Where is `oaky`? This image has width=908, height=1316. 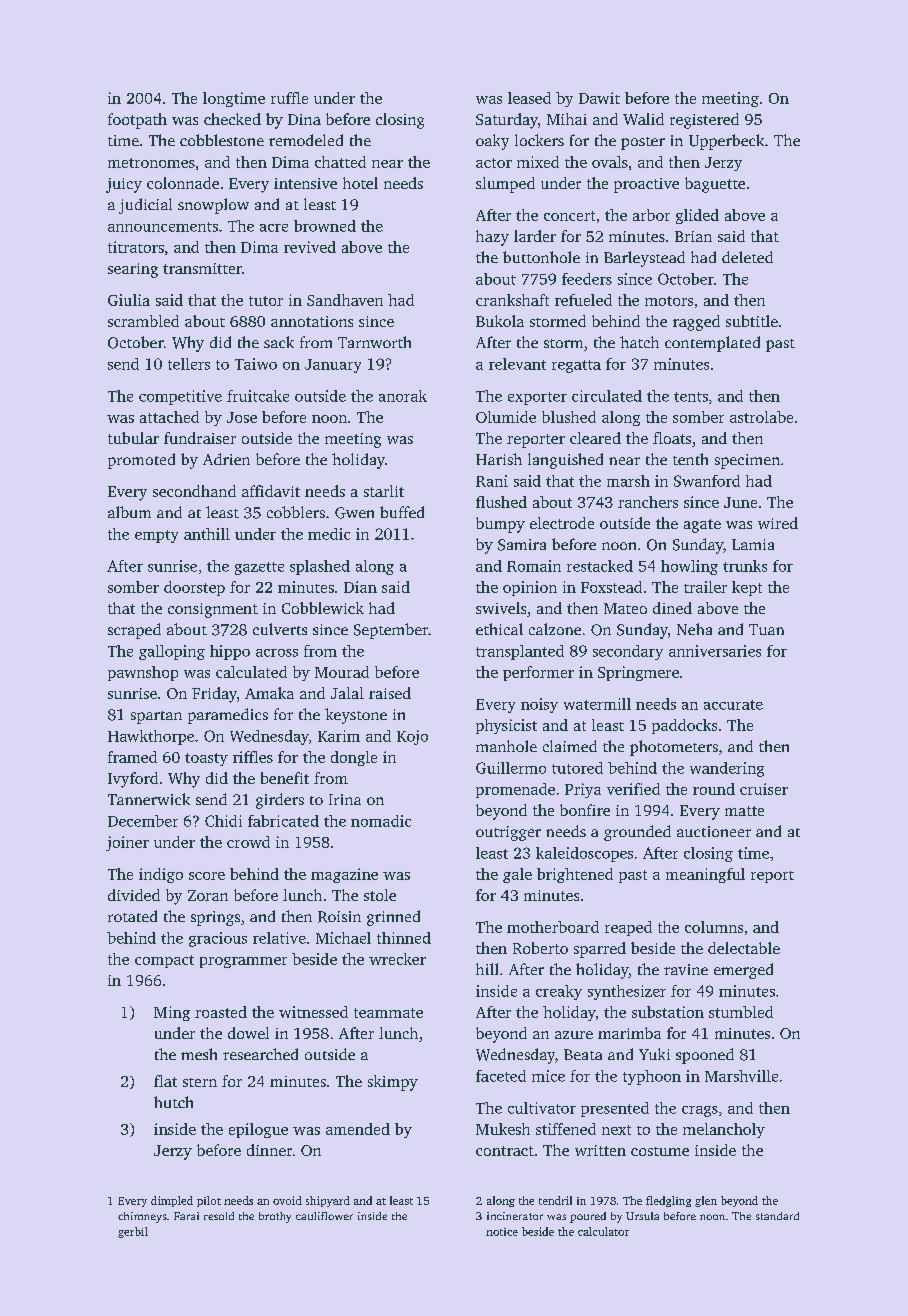
oaky is located at coordinates (492, 142).
